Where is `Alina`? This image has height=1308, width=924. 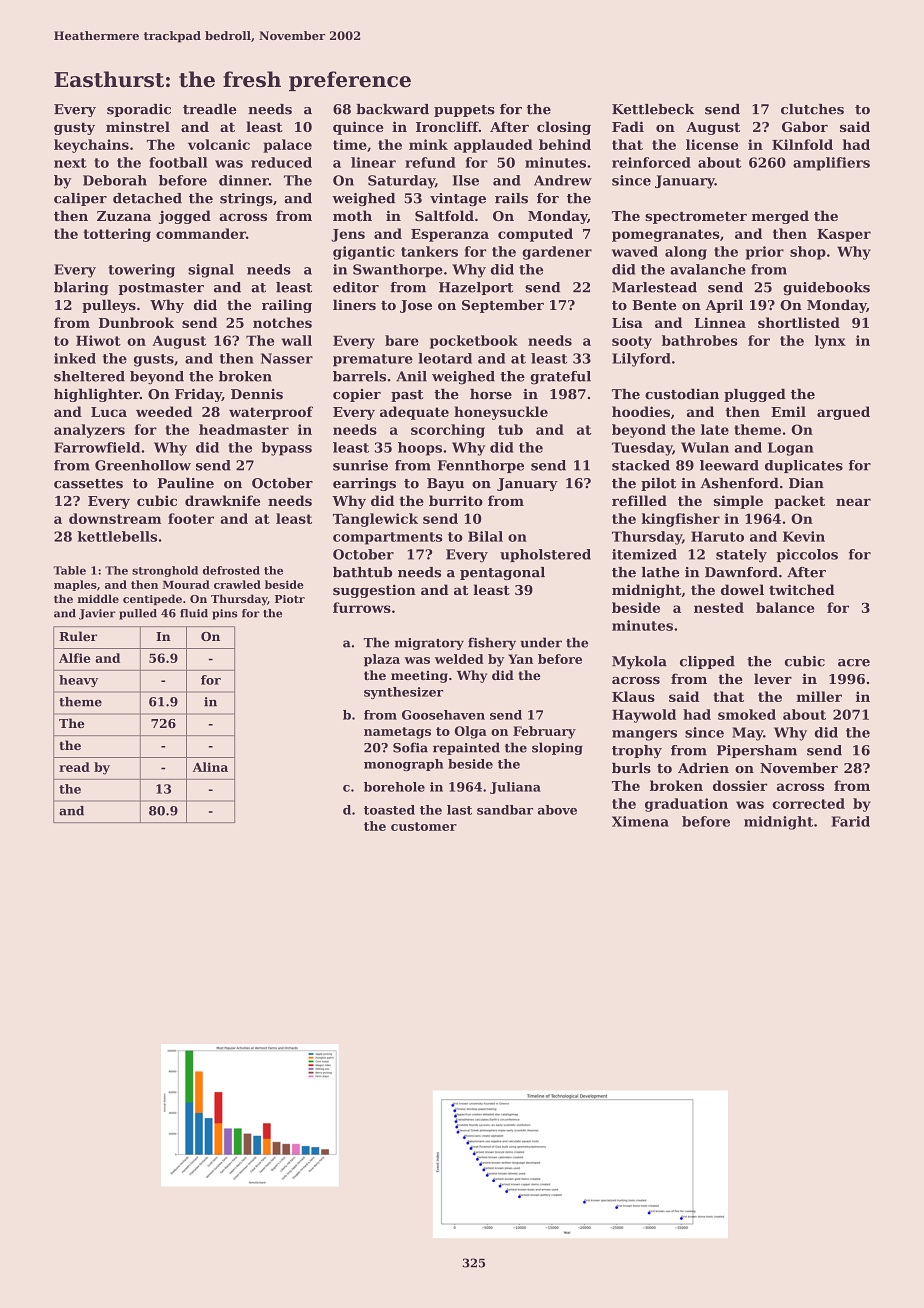 Alina is located at coordinates (210, 767).
